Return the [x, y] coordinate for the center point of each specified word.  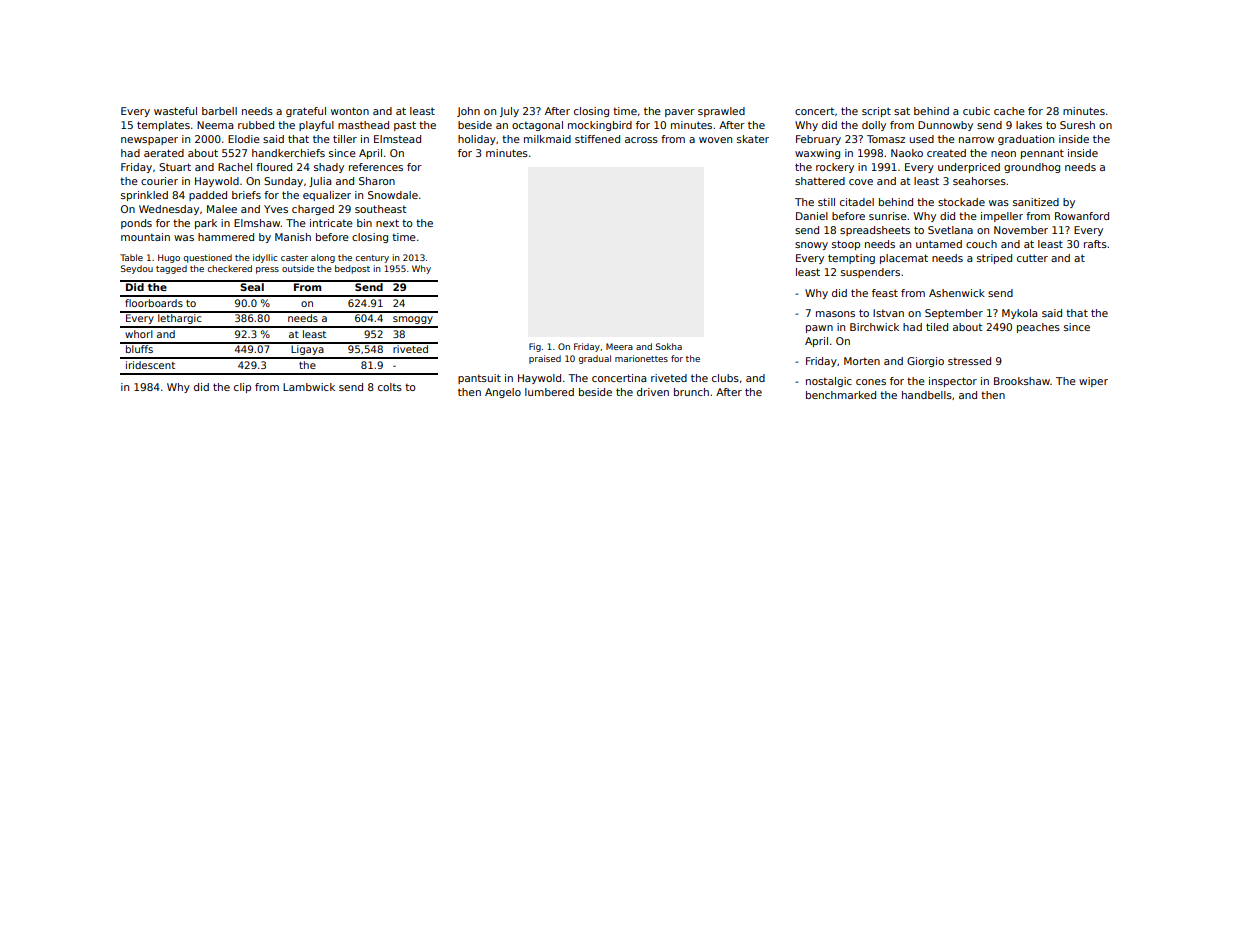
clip [242, 388]
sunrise [888, 216]
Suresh [1077, 125]
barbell [219, 111]
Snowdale [393, 195]
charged [313, 210]
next [387, 223]
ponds [136, 224]
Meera [619, 346]
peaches [1038, 328]
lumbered [549, 392]
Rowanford [1082, 216]
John [468, 112]
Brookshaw [1022, 381]
